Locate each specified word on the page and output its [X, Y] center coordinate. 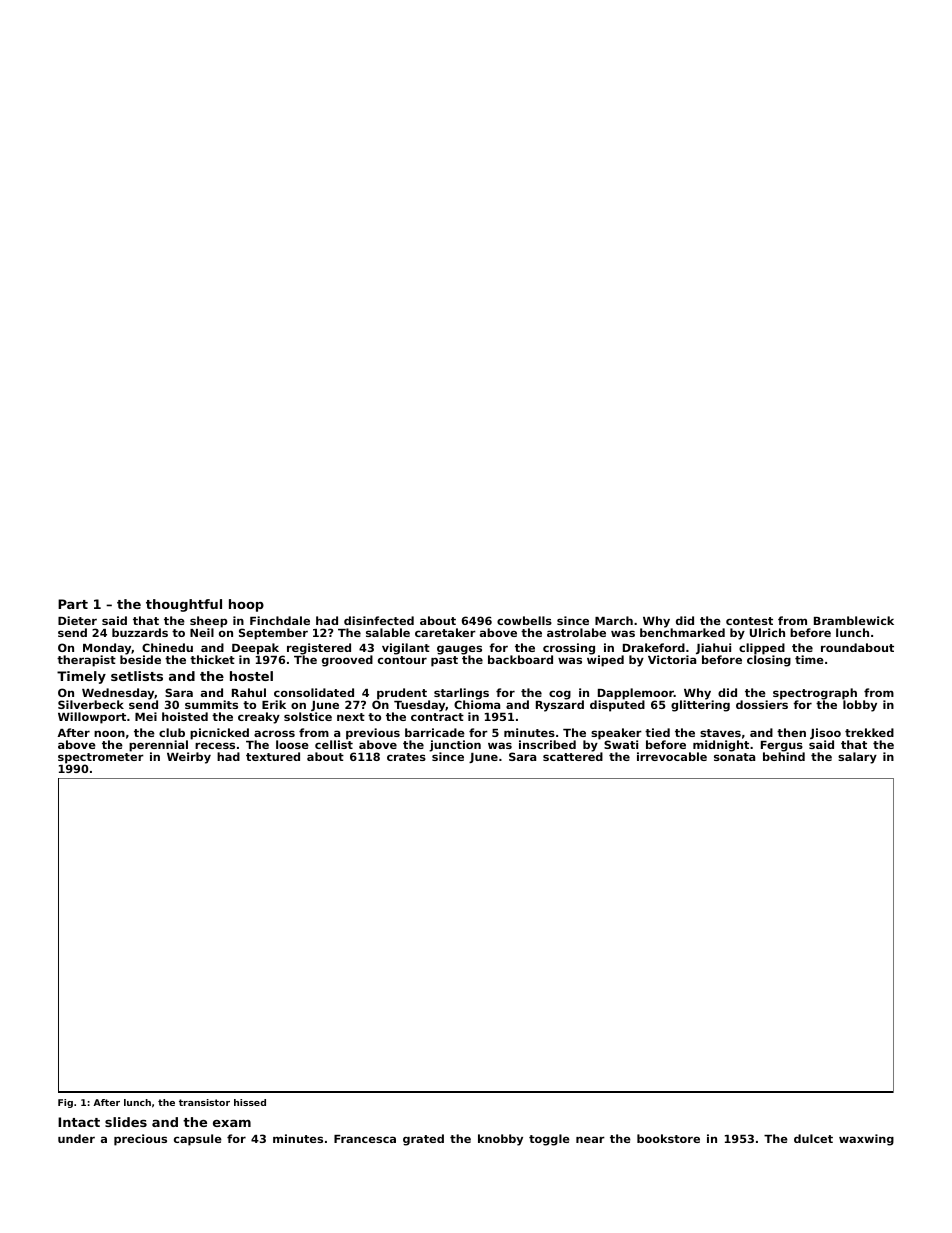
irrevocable [672, 756]
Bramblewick [854, 620]
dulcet [813, 1138]
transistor [204, 1102]
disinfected [379, 620]
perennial [158, 746]
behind [784, 756]
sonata [734, 757]
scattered [573, 756]
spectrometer [101, 758]
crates [406, 757]
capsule [198, 1140]
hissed [250, 1102]
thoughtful [184, 605]
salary [857, 758]
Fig [65, 1103]
